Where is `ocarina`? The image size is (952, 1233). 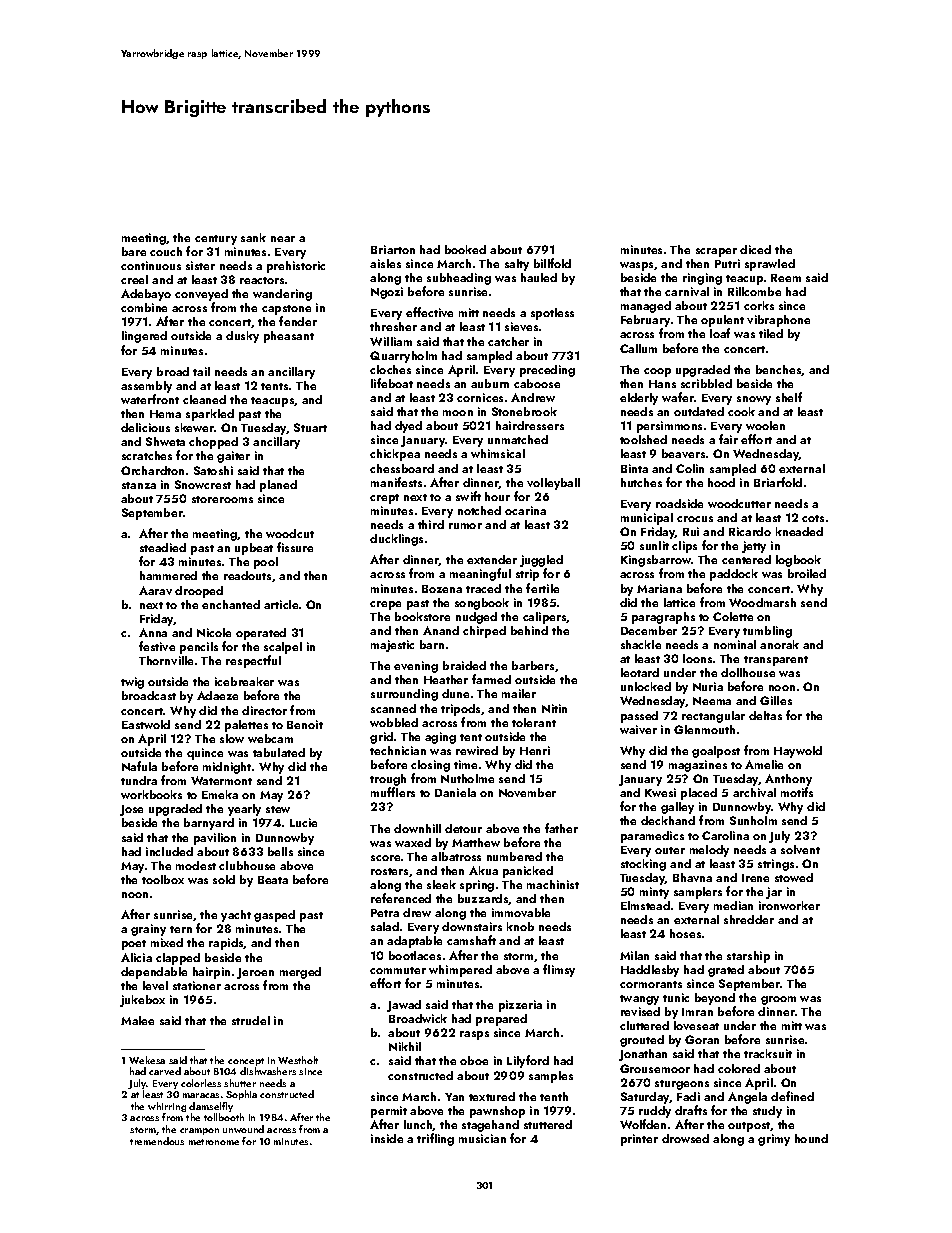
ocarina is located at coordinates (525, 510).
